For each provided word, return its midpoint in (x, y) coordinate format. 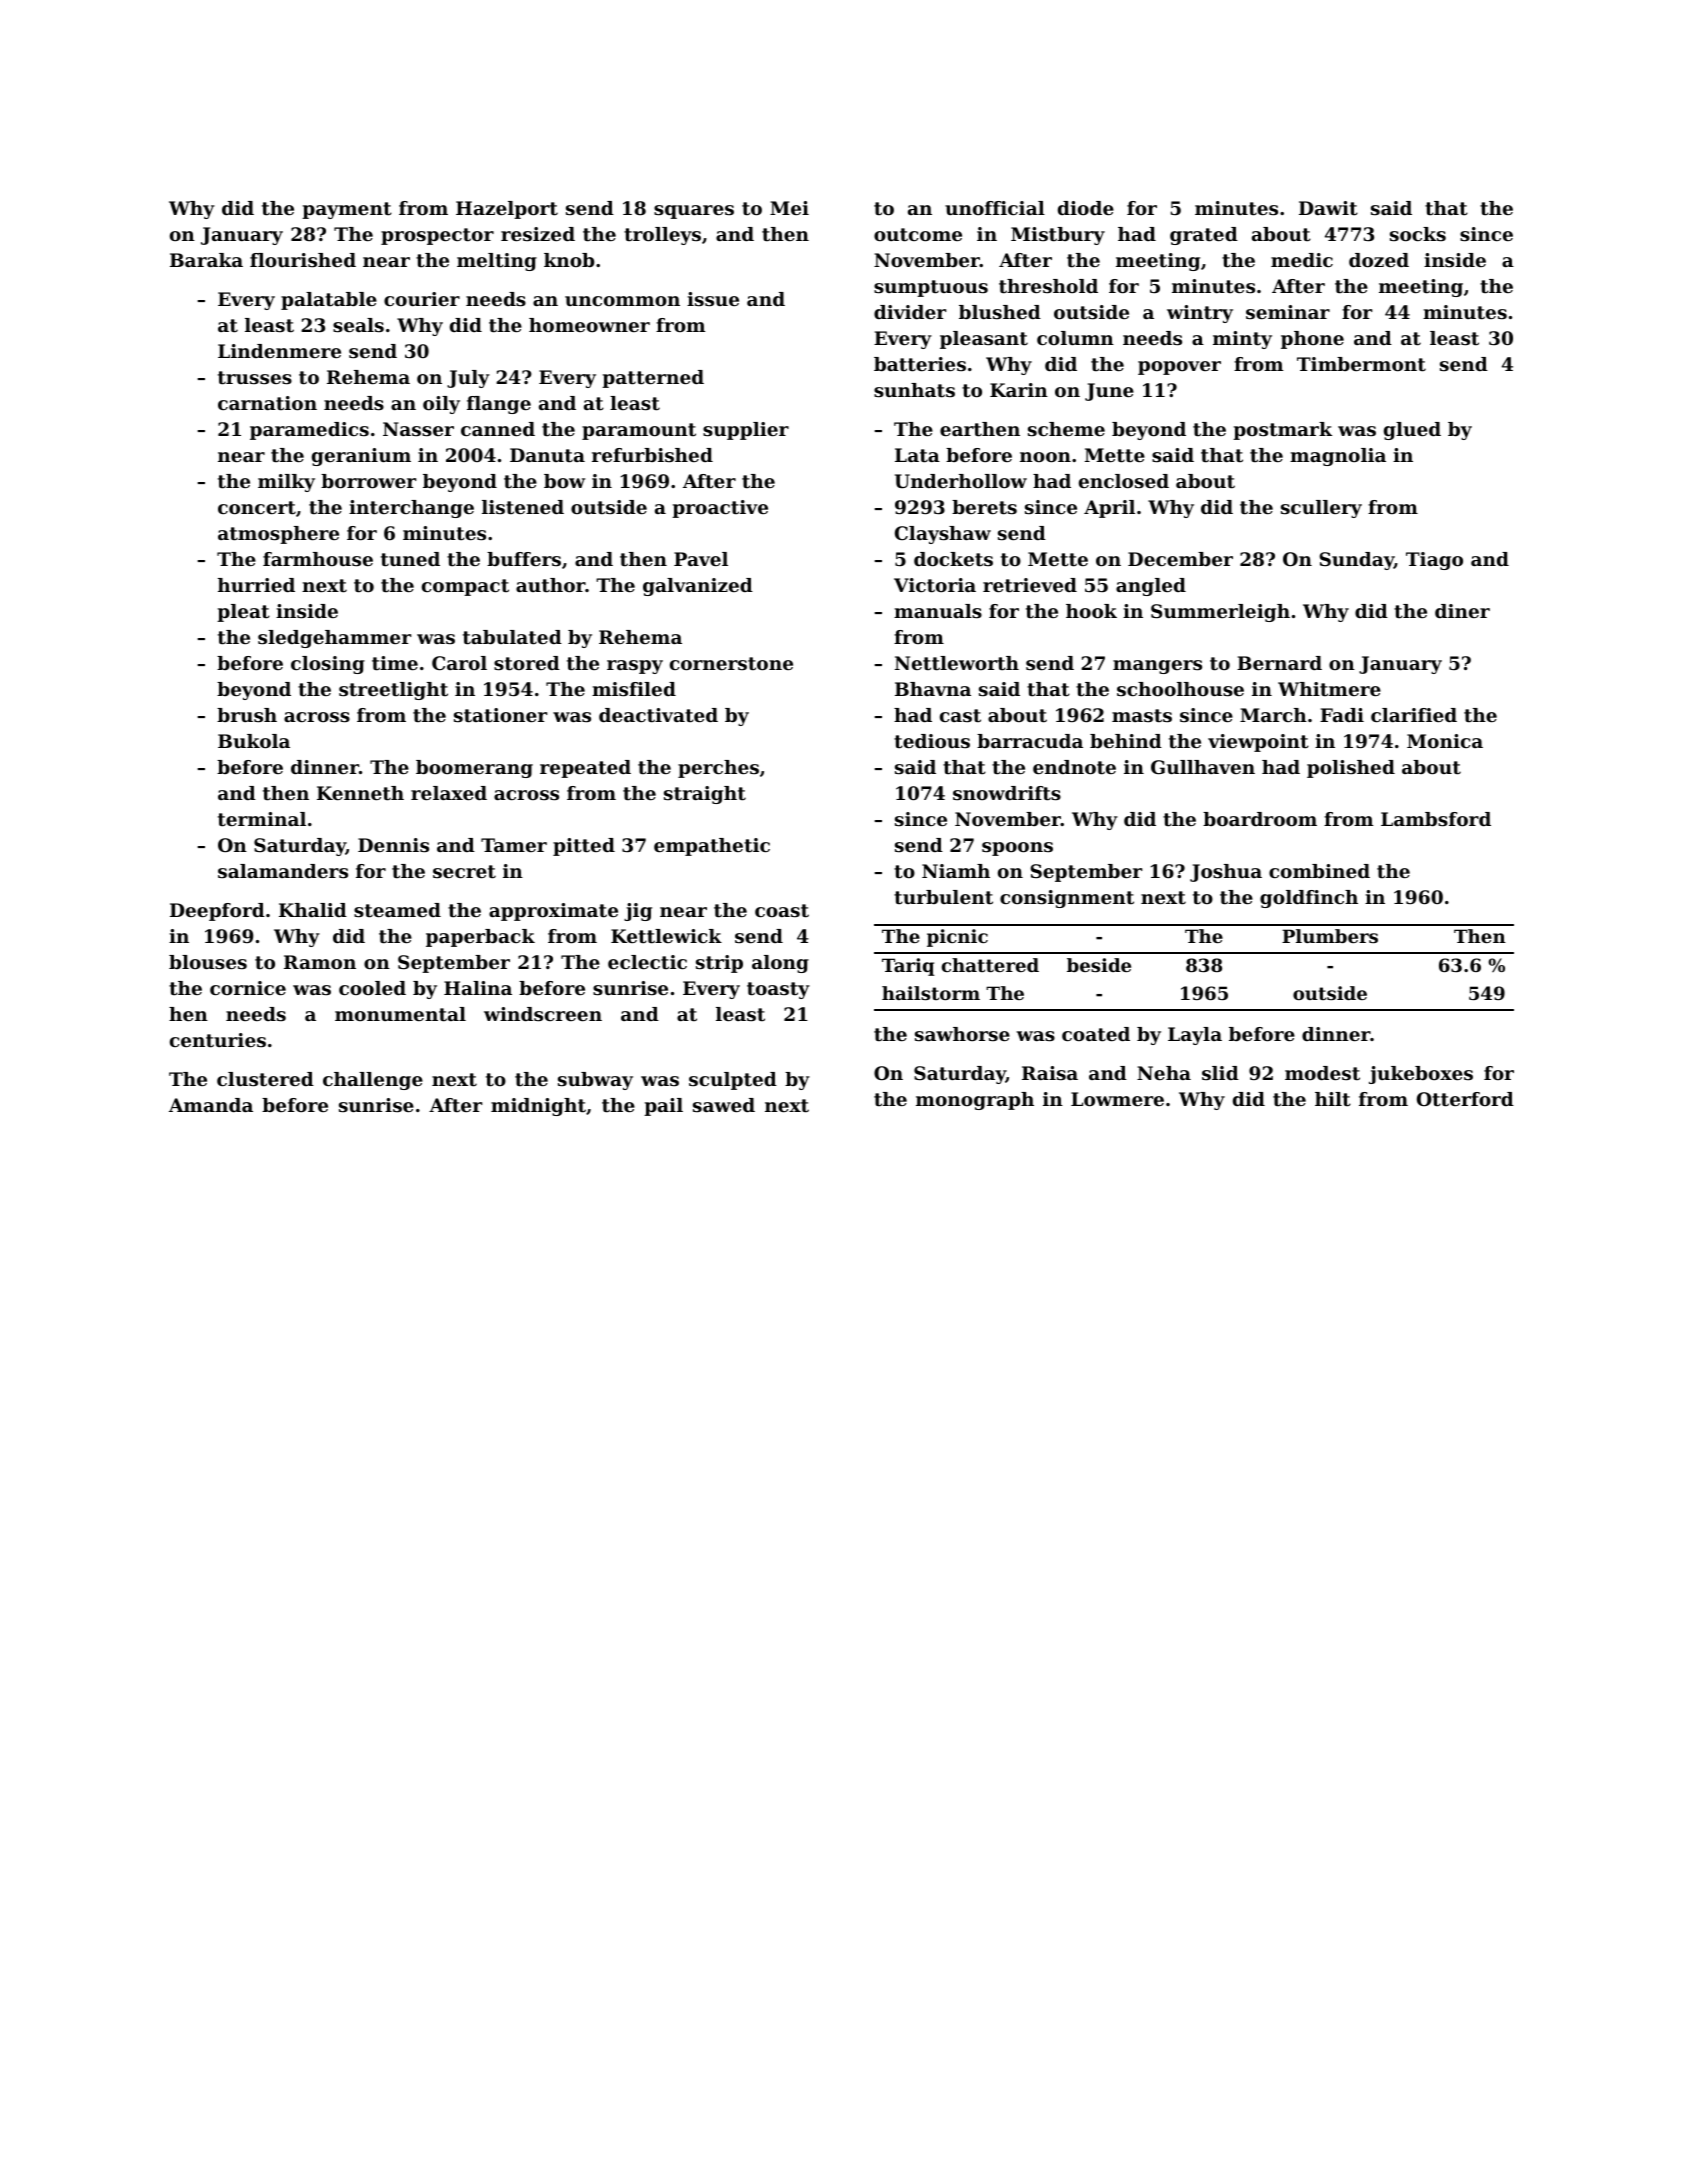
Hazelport (507, 210)
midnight (538, 1107)
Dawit (1328, 208)
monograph (975, 1101)
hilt (1333, 1099)
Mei (789, 208)
